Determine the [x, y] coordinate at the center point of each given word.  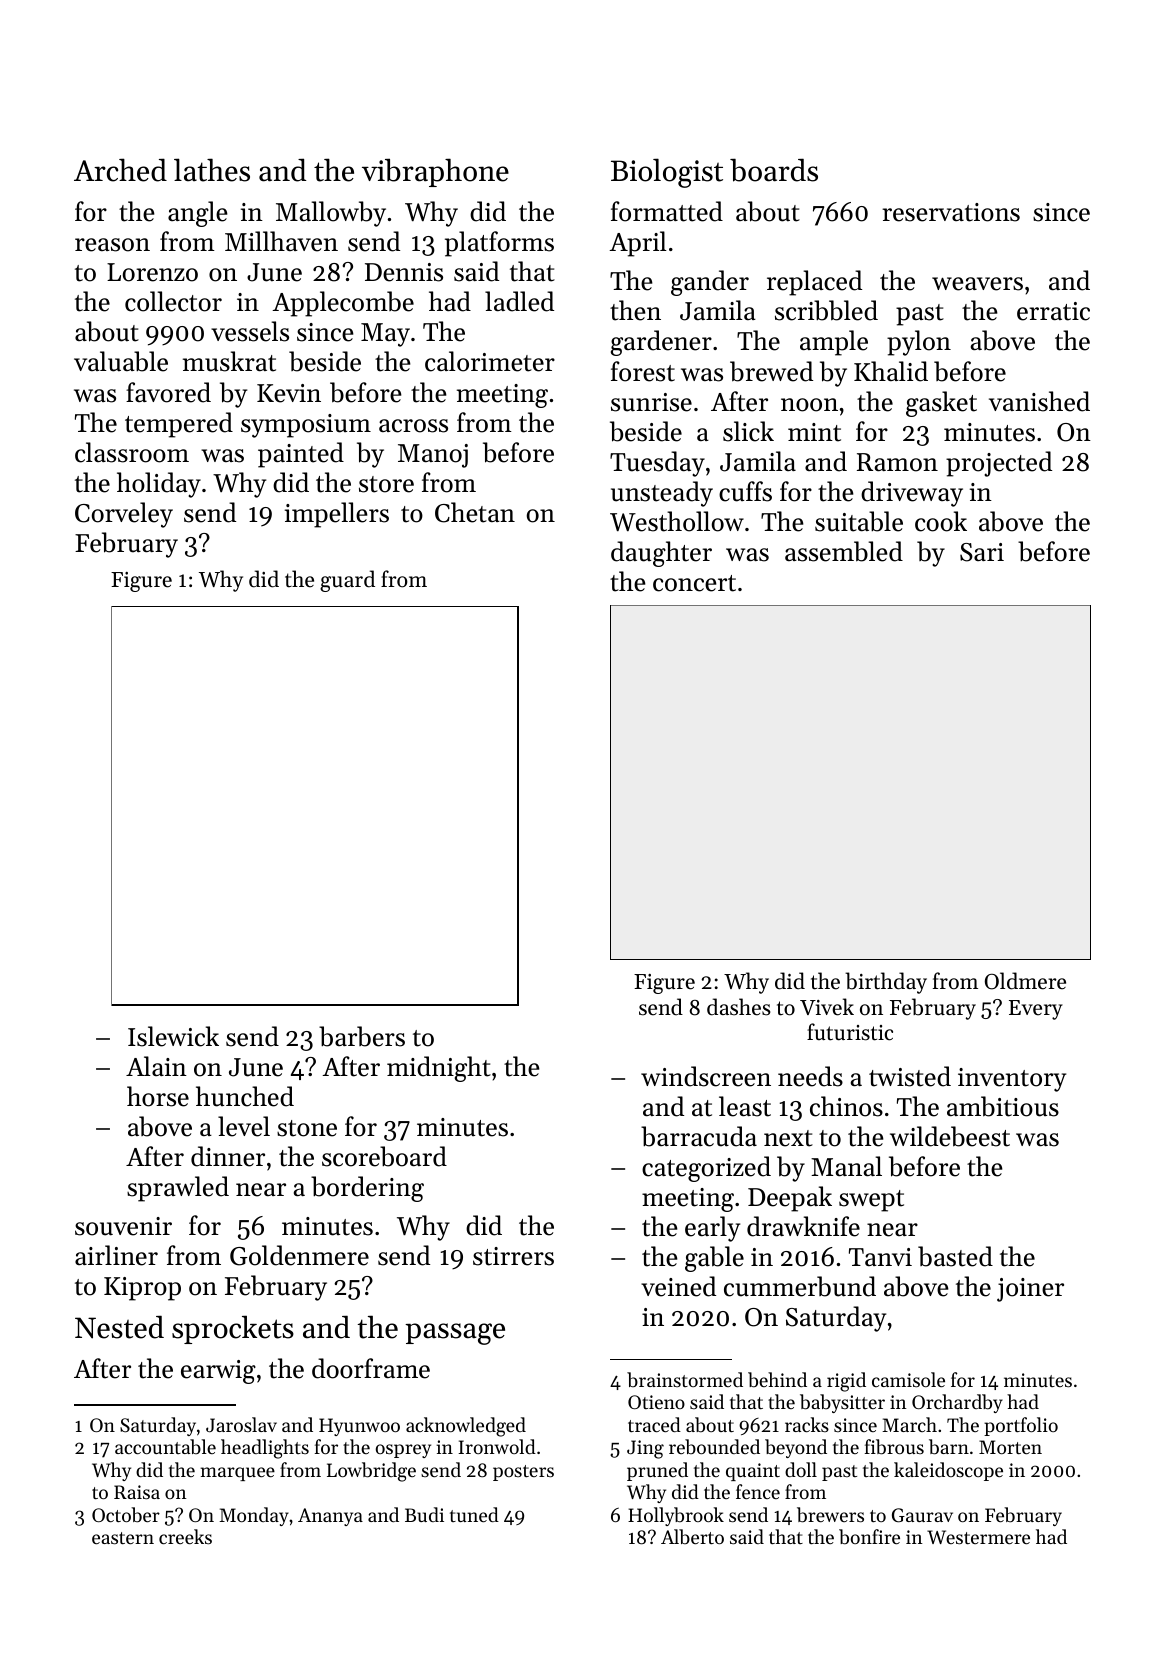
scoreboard [384, 1156]
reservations [951, 212]
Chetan [475, 512]
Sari [982, 552]
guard [347, 581]
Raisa [137, 1492]
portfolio [1021, 1426]
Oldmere [1025, 981]
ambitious [1003, 1106]
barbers [362, 1036]
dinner [228, 1156]
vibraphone [435, 172]
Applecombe [343, 304]
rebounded [714, 1446]
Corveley [124, 515]
